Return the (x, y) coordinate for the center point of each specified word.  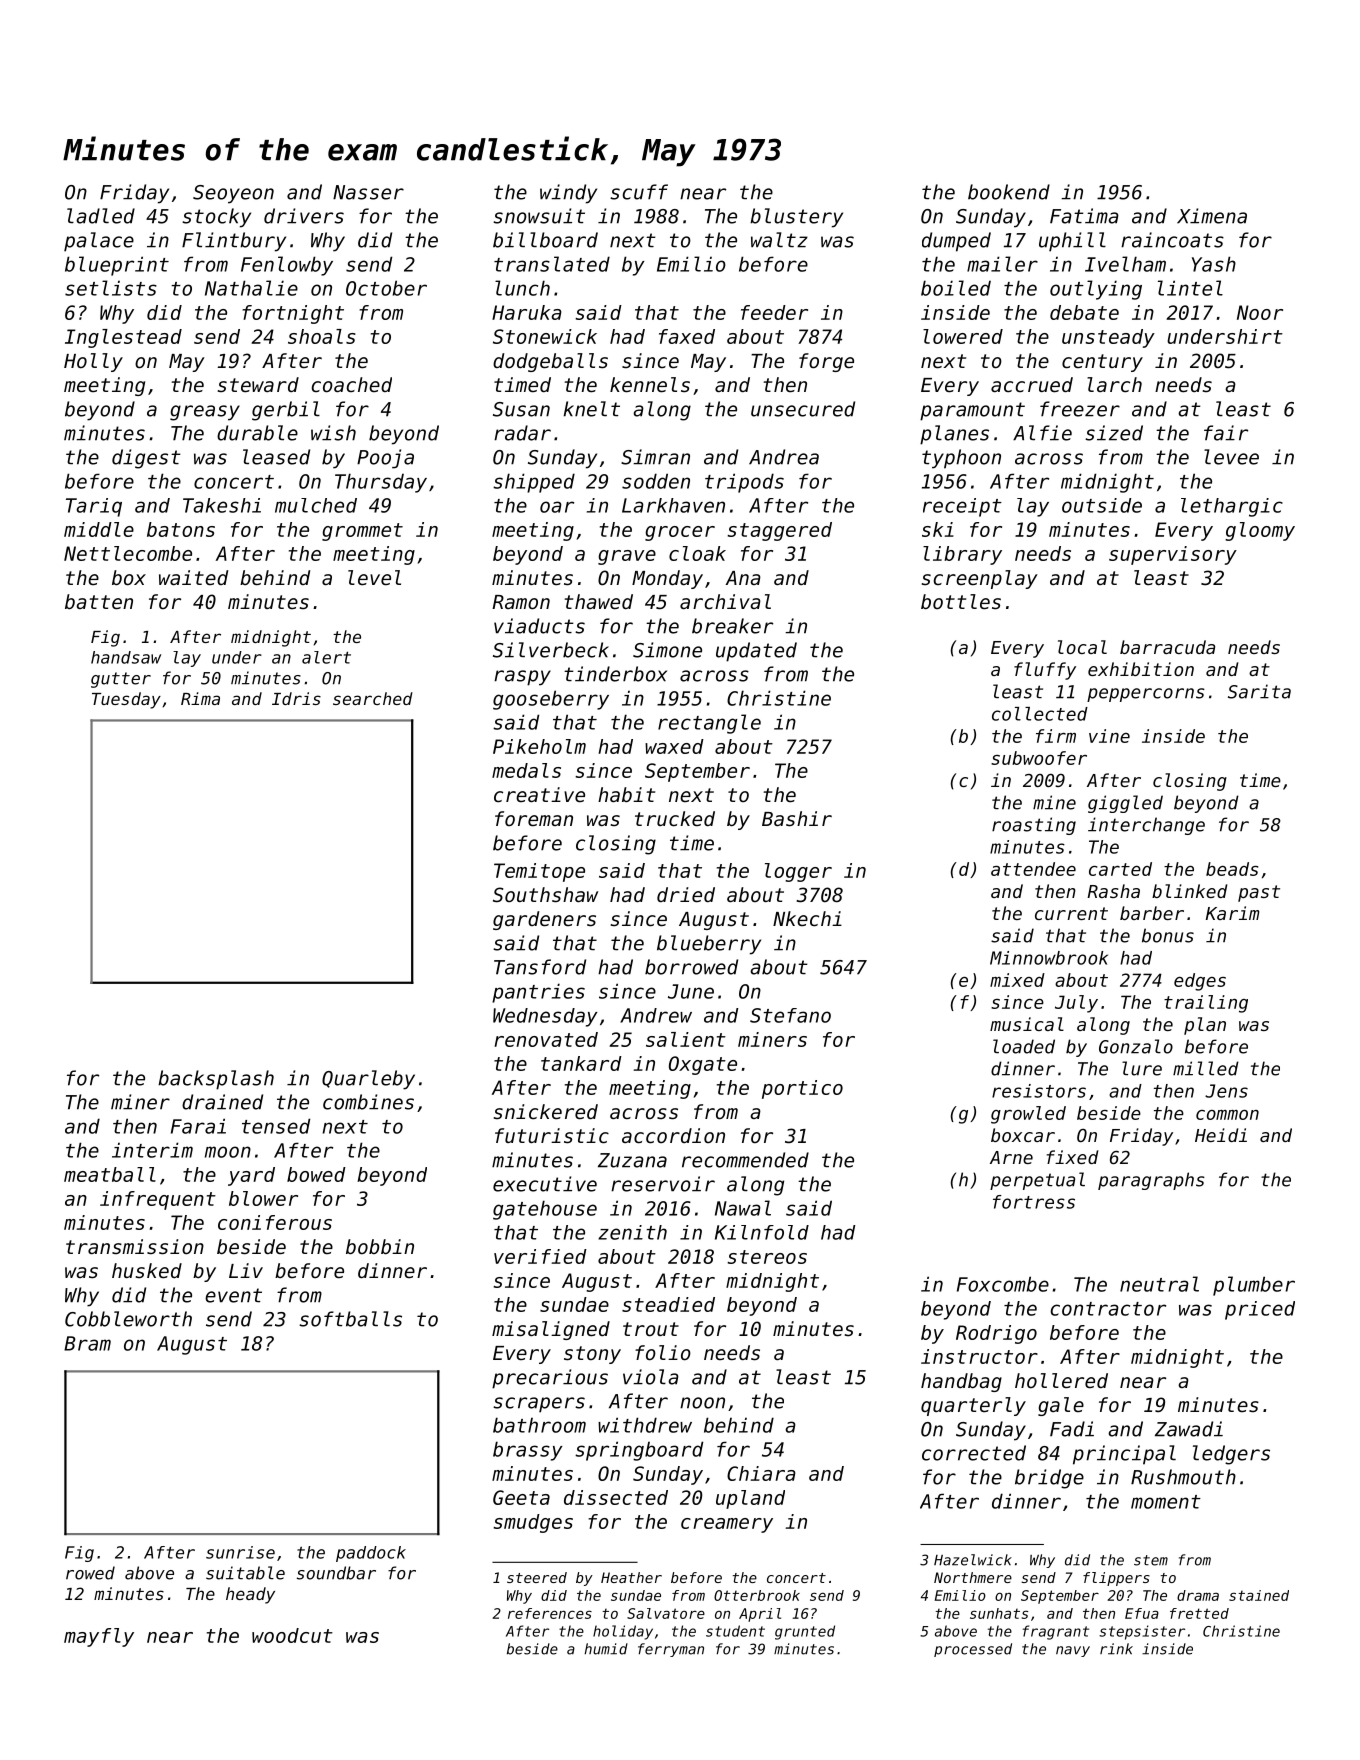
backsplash (216, 1080)
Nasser (368, 192)
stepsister (1142, 1632)
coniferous (275, 1222)
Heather (631, 1577)
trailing (1206, 1004)
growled (1028, 1115)
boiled (956, 288)
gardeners (544, 920)
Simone (667, 650)
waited (193, 578)
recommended (745, 1160)
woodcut (292, 1635)
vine (1109, 736)
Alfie (1042, 433)
